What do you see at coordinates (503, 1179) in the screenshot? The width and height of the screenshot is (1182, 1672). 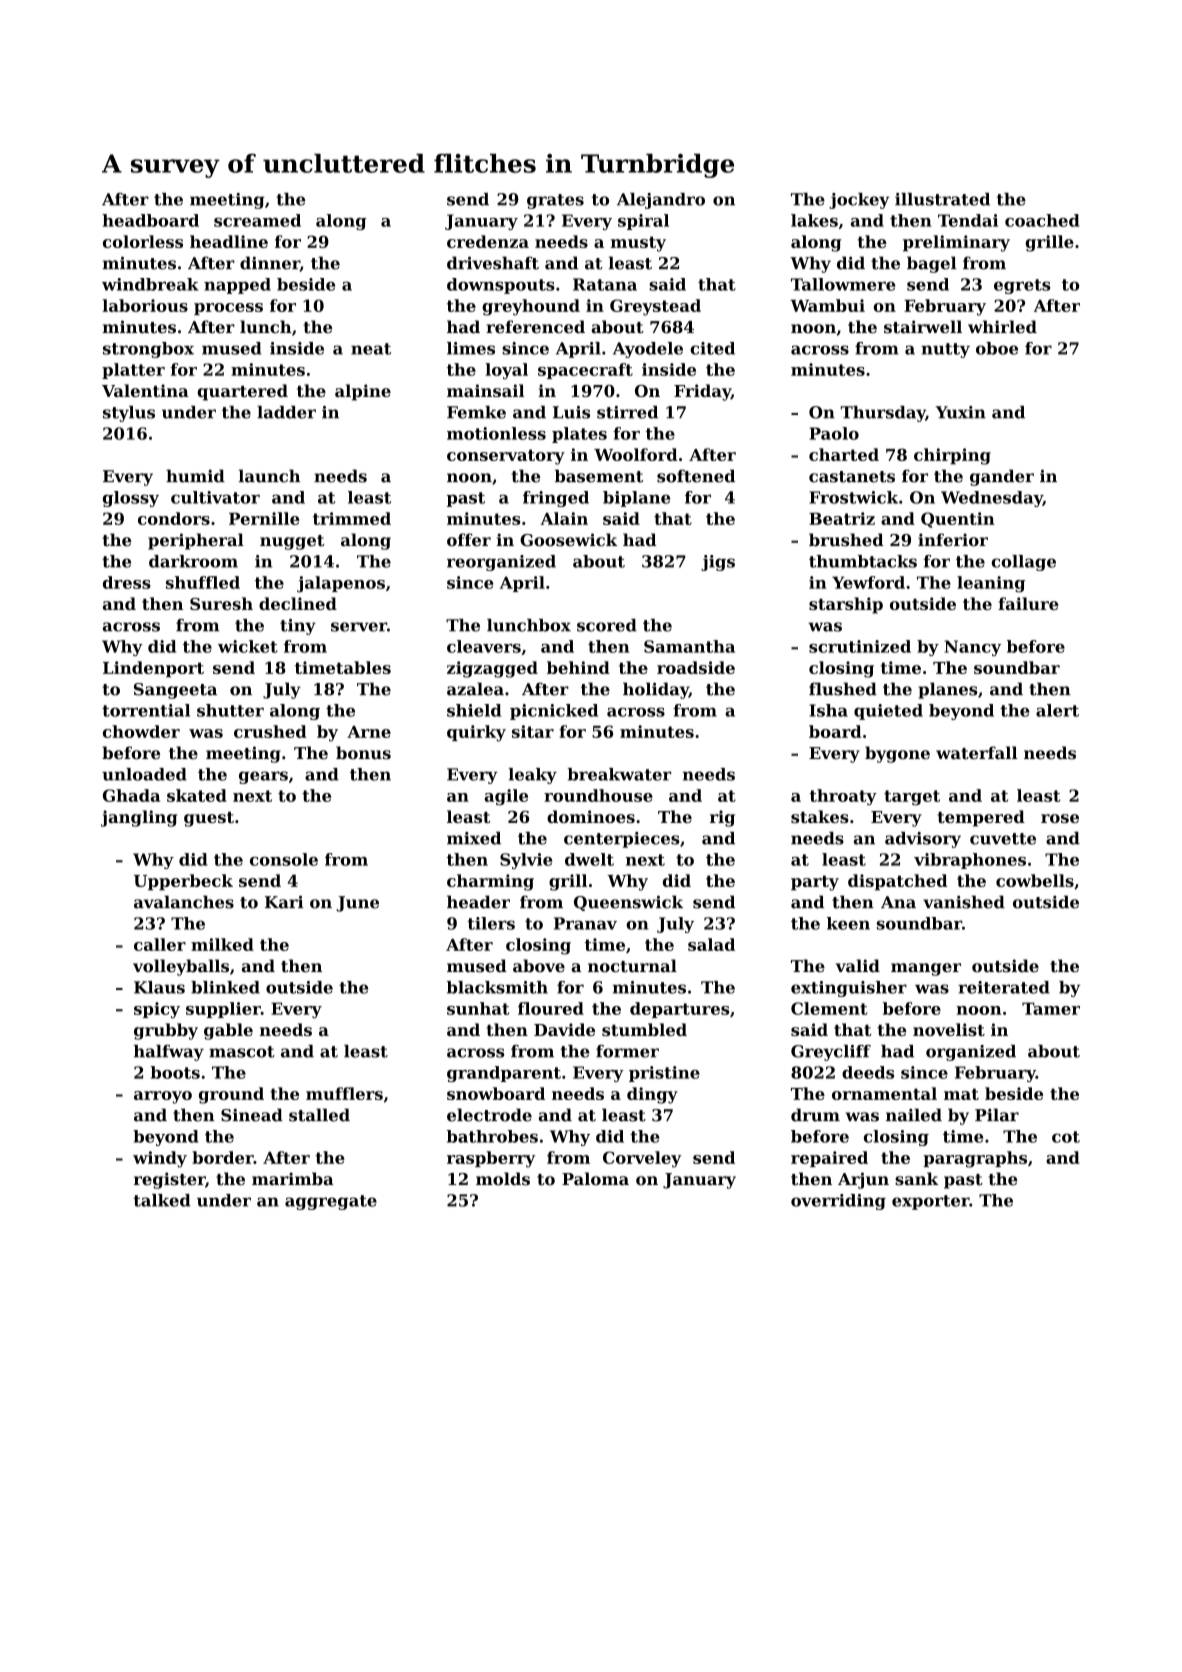 I see `molds` at bounding box center [503, 1179].
